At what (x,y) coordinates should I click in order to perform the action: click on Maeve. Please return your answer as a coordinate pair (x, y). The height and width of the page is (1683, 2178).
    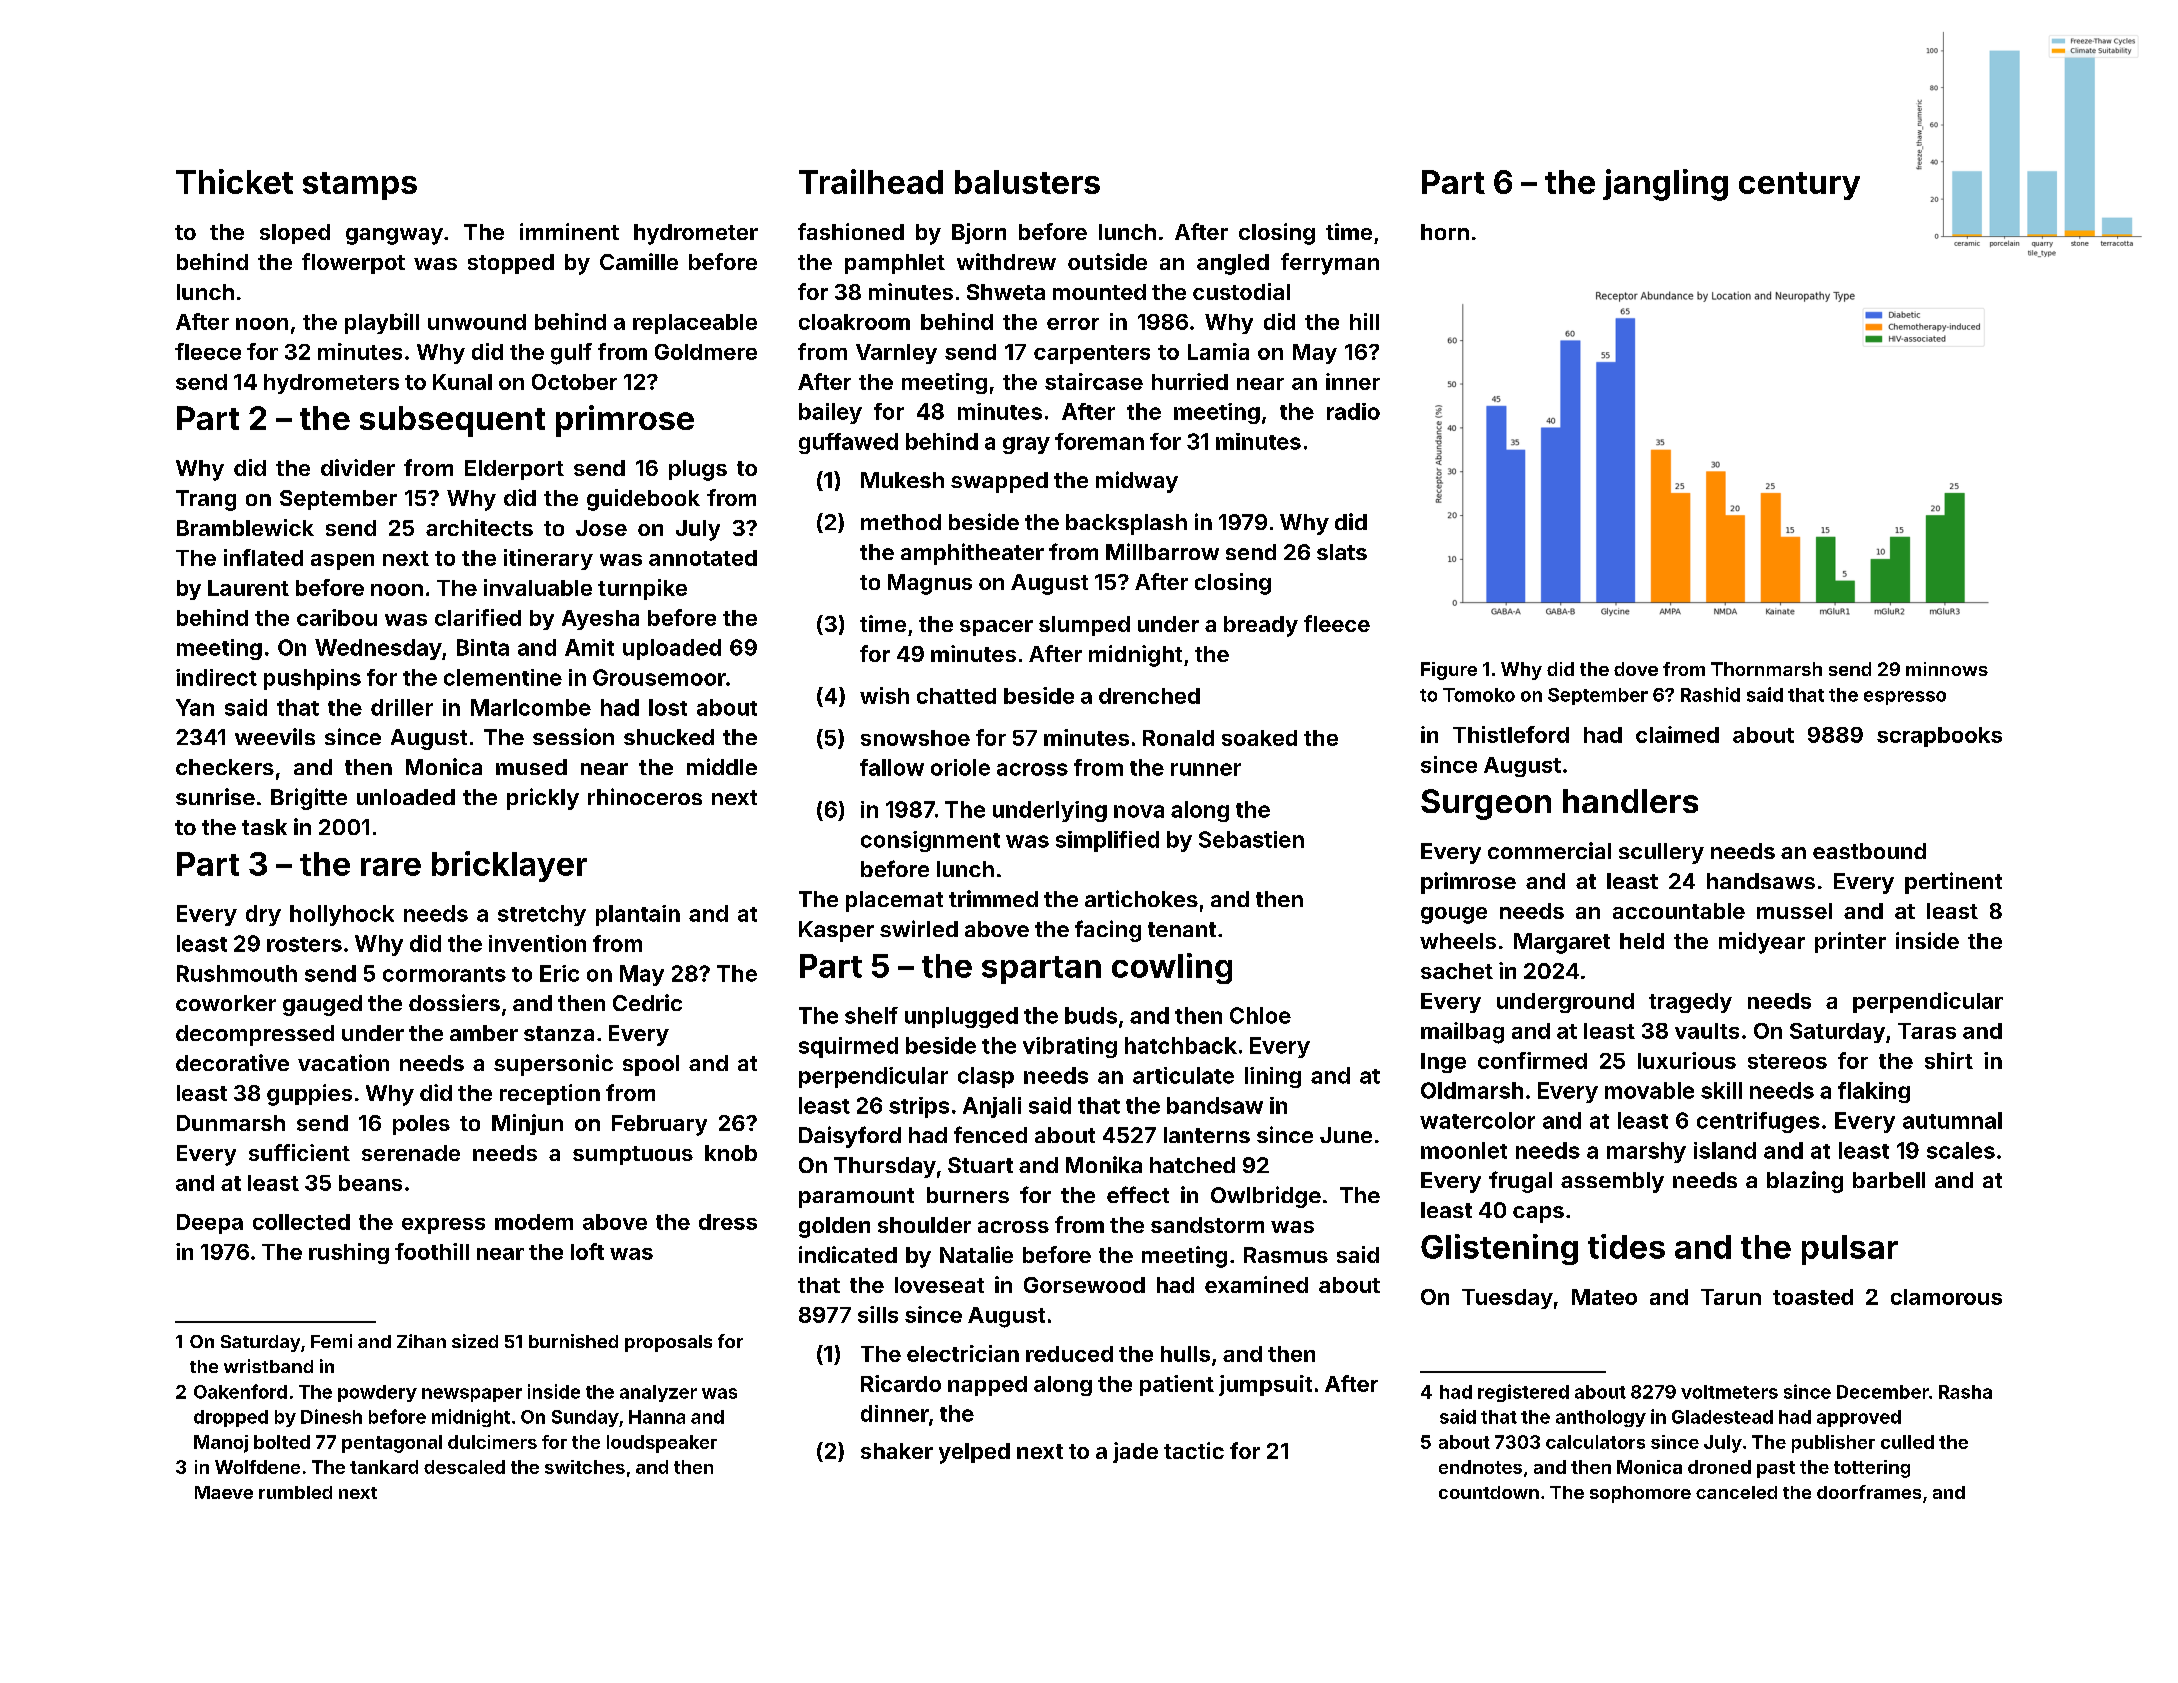
    Looking at the image, I should click on (224, 1492).
